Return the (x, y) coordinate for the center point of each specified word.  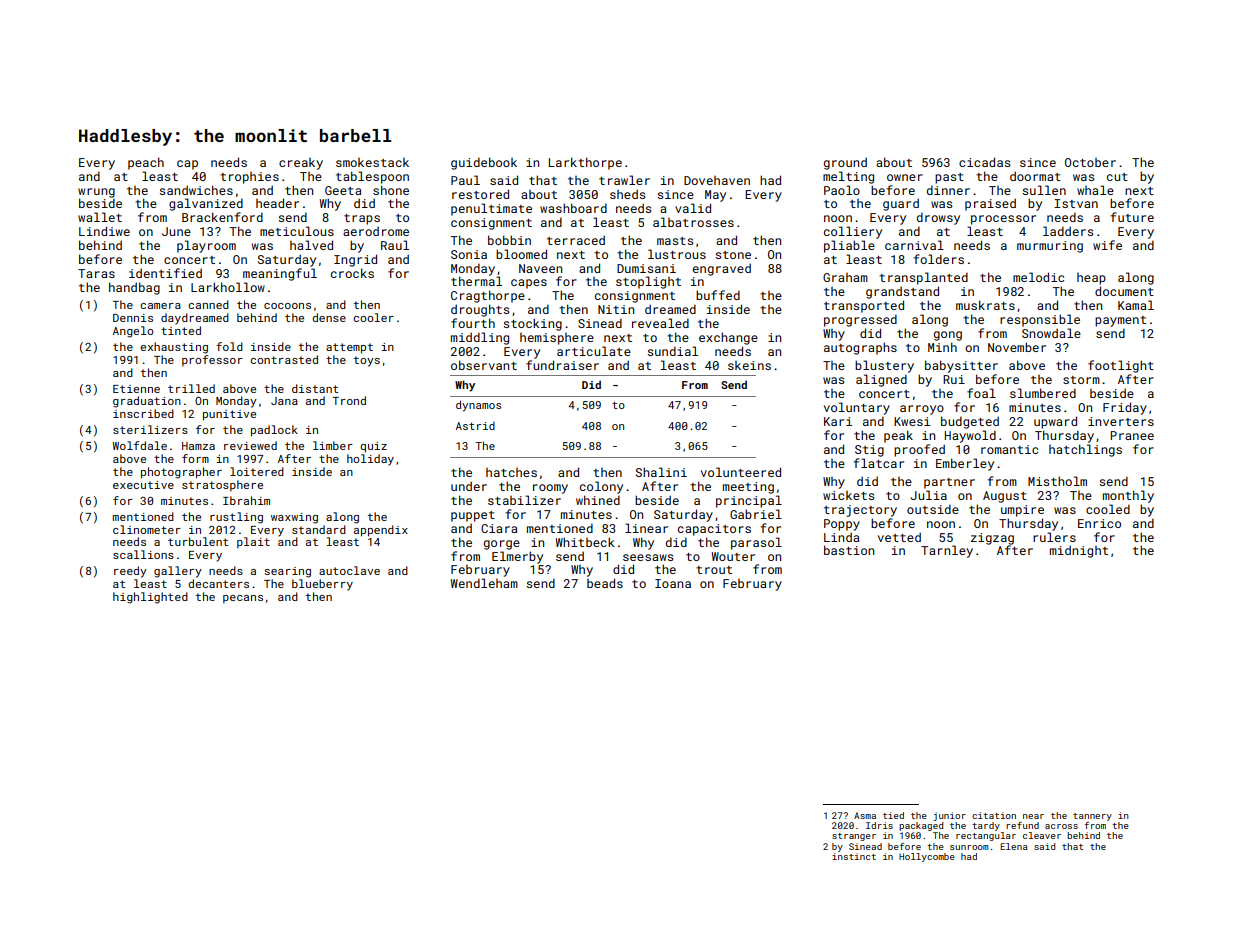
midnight (1079, 551)
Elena (1013, 846)
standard (319, 529)
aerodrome (376, 231)
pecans (243, 599)
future (1132, 217)
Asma (865, 815)
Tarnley (947, 551)
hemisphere (557, 339)
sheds (628, 194)
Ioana (673, 583)
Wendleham (484, 583)
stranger (854, 837)
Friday (1125, 408)
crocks (352, 273)
